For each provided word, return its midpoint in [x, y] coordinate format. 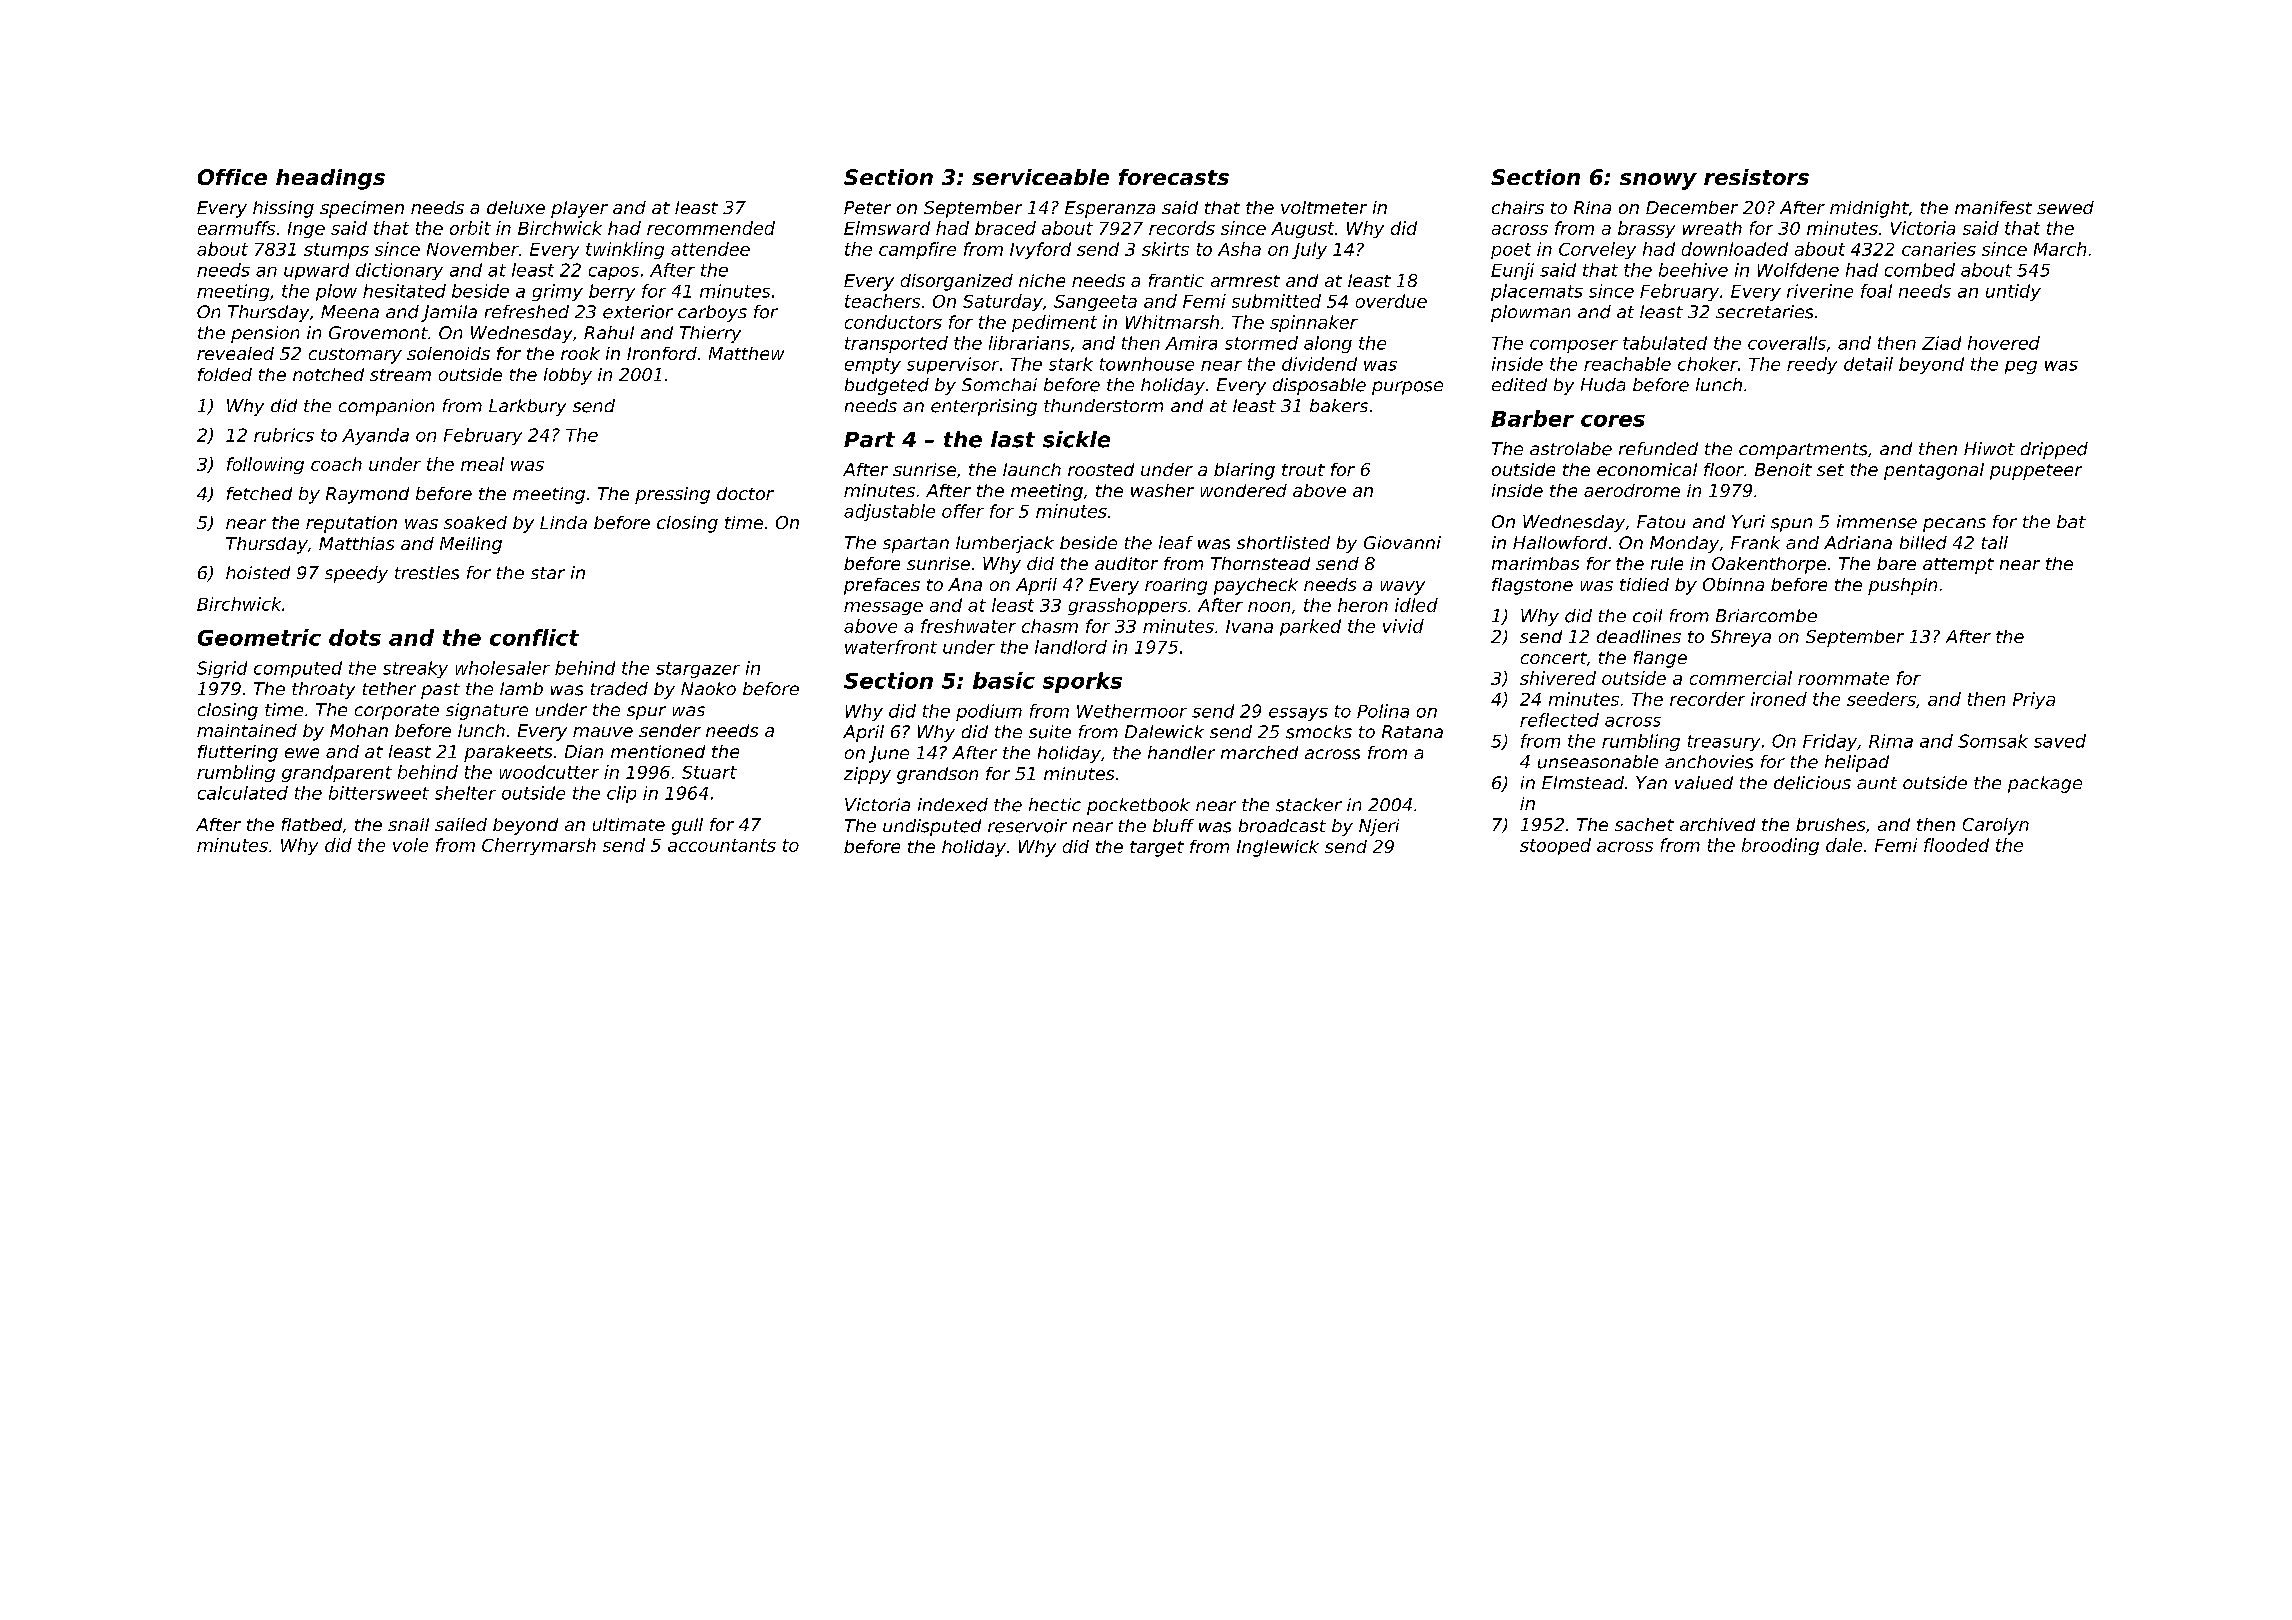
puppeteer [2036, 472]
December [1692, 207]
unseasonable [1598, 762]
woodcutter [549, 772]
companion [386, 407]
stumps [336, 251]
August [1302, 230]
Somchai [999, 384]
